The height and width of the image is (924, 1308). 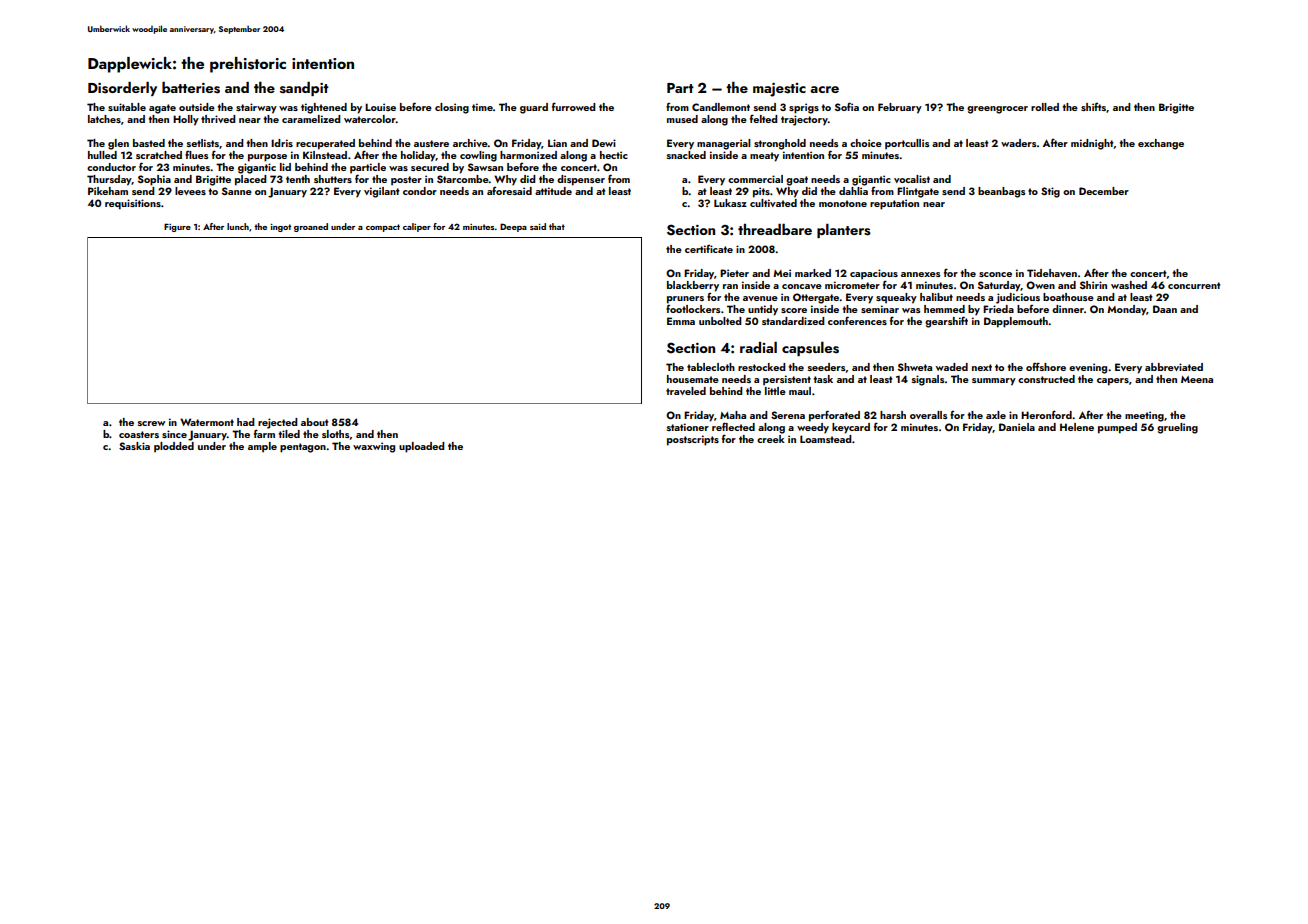 What do you see at coordinates (513, 227) in the image?
I see `Deepa` at bounding box center [513, 227].
